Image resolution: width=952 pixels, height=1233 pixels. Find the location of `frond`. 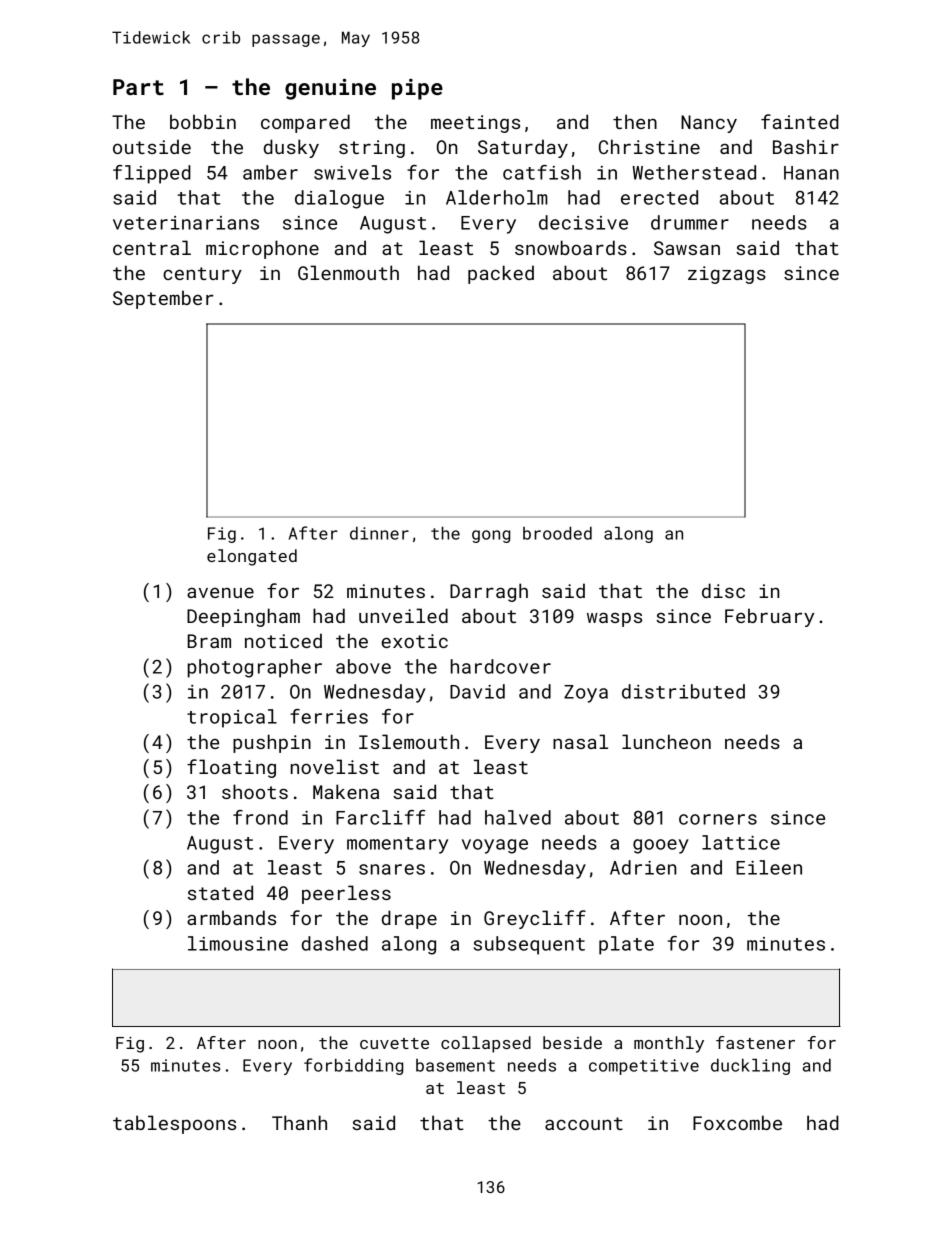

frond is located at coordinates (260, 817).
